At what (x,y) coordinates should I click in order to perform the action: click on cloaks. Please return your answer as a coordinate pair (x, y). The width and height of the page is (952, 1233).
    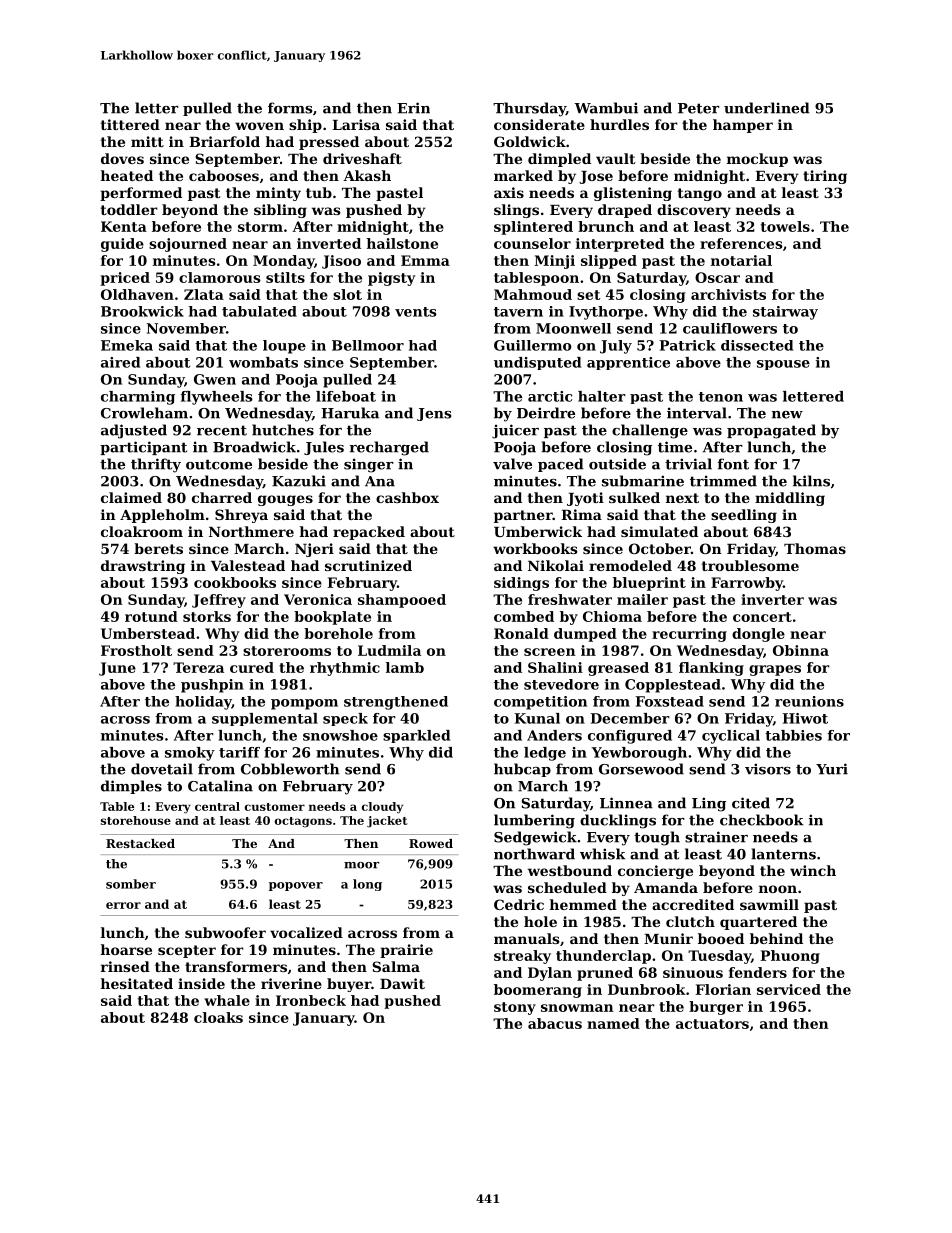
    Looking at the image, I should click on (218, 1017).
